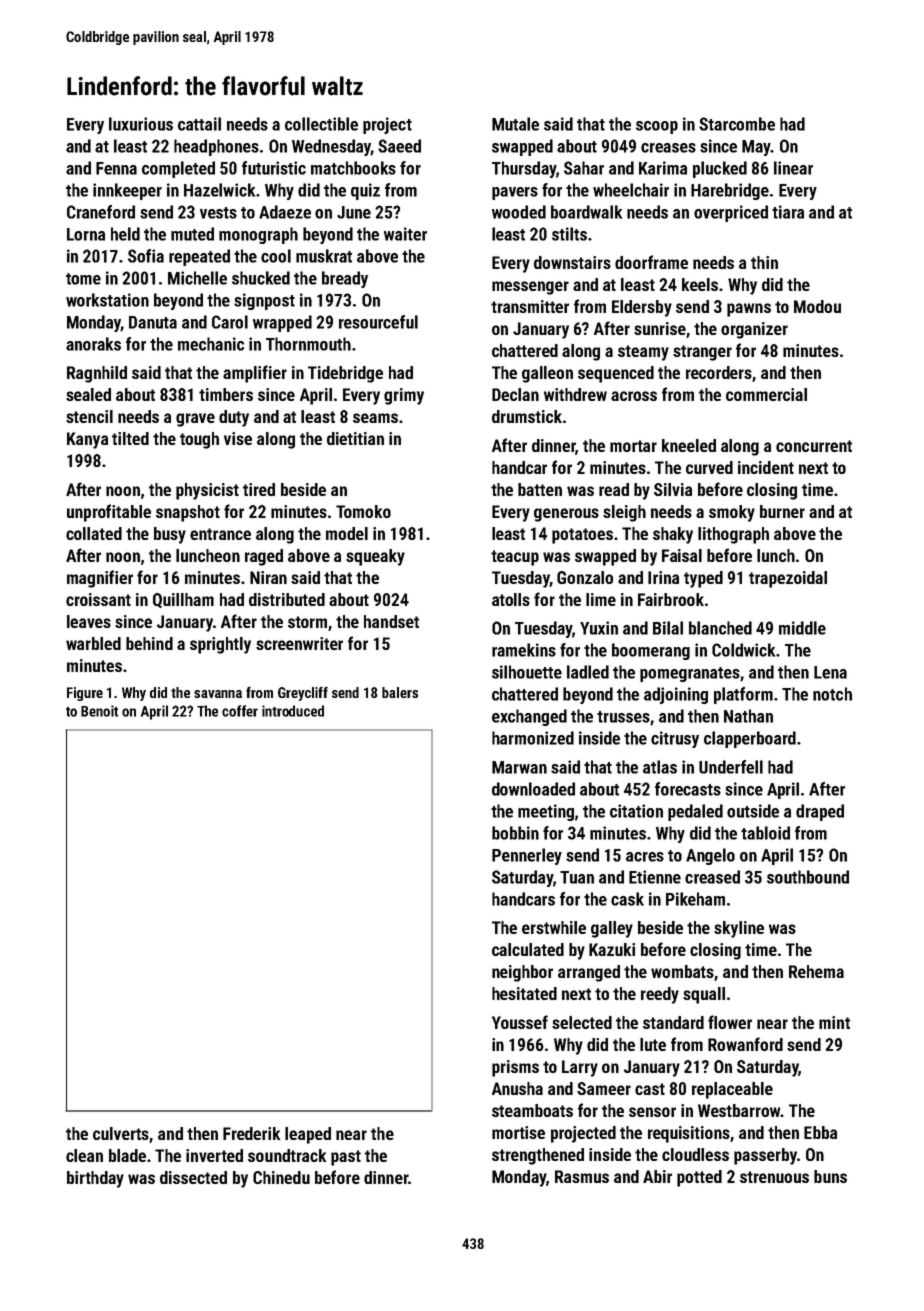 The width and height of the page is (924, 1311). I want to click on Modou, so click(817, 306).
